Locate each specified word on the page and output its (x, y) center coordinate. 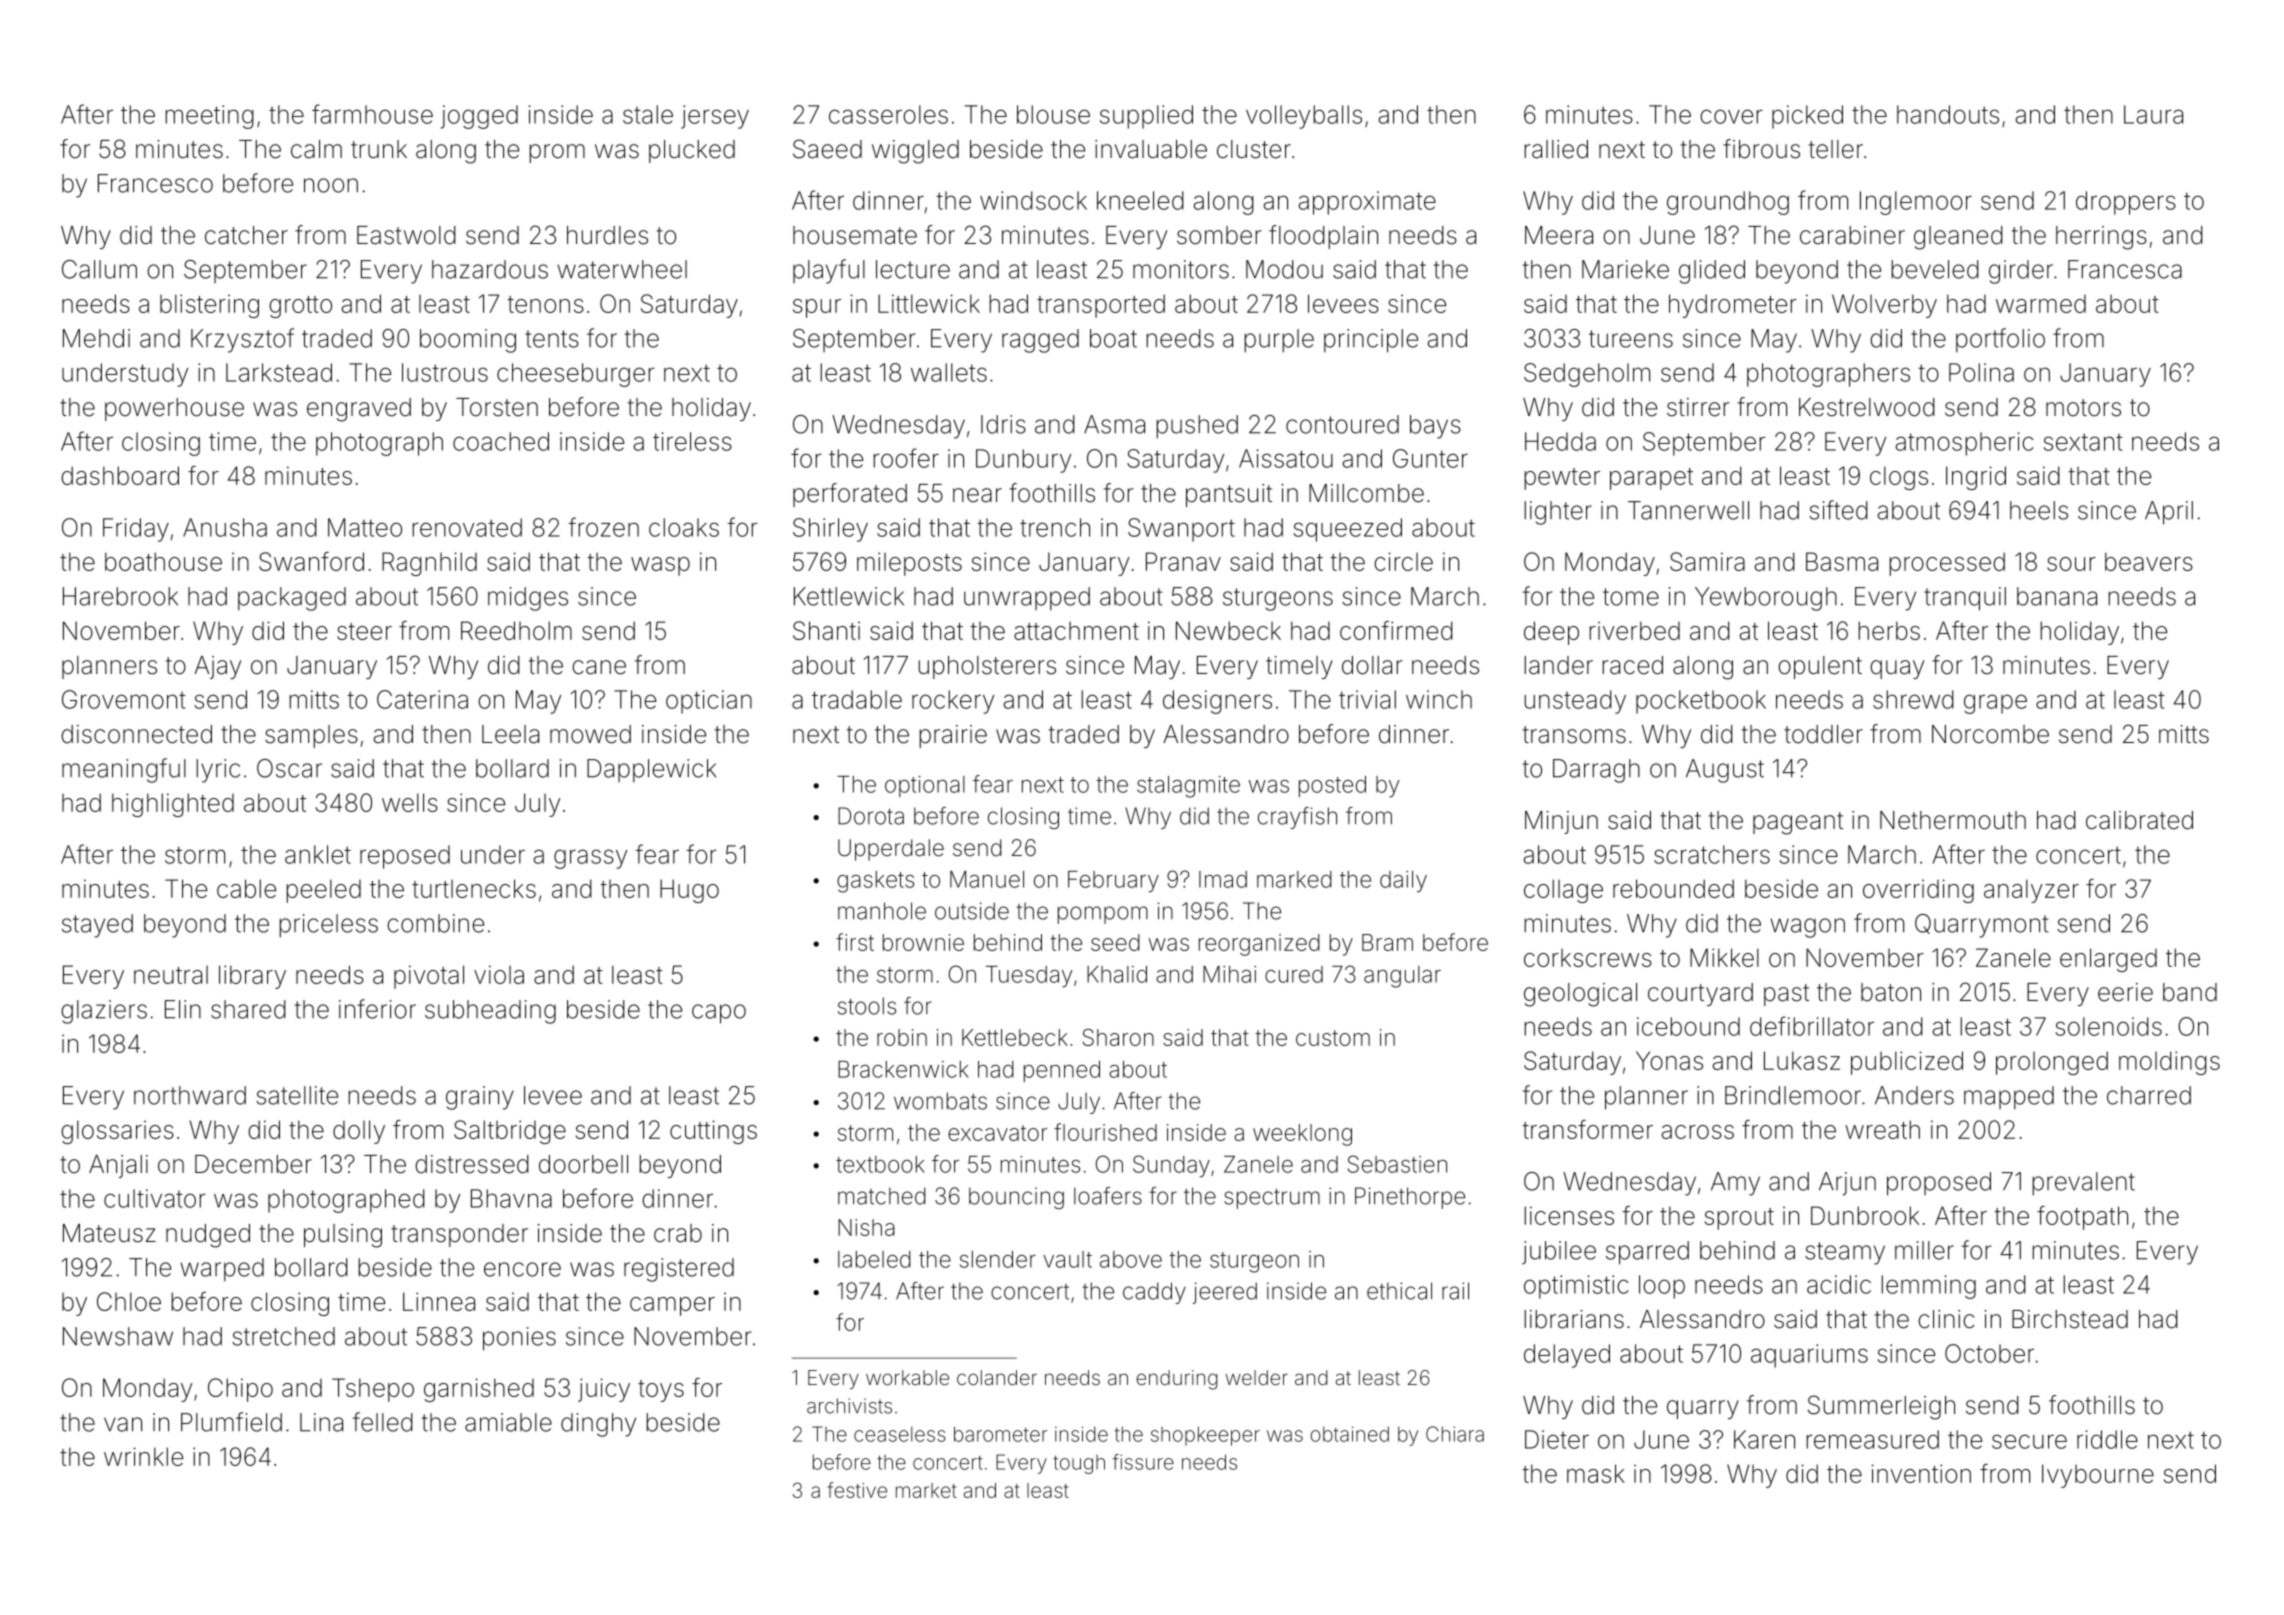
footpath (2082, 1218)
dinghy (598, 1425)
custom (1333, 1038)
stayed (97, 926)
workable (907, 1377)
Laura (2153, 114)
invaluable (1151, 149)
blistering (209, 306)
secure (2029, 1441)
